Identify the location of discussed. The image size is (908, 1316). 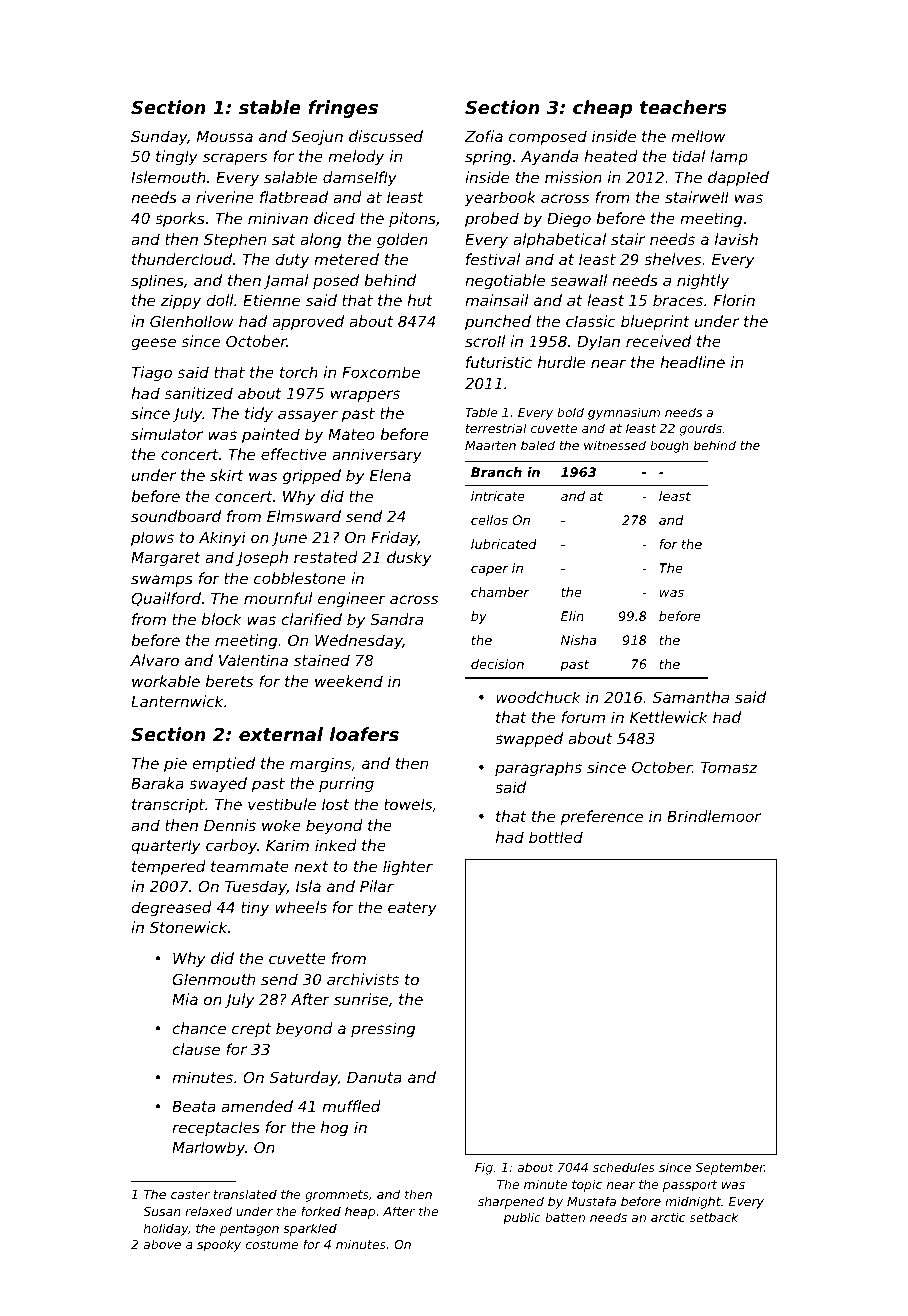
(386, 136).
